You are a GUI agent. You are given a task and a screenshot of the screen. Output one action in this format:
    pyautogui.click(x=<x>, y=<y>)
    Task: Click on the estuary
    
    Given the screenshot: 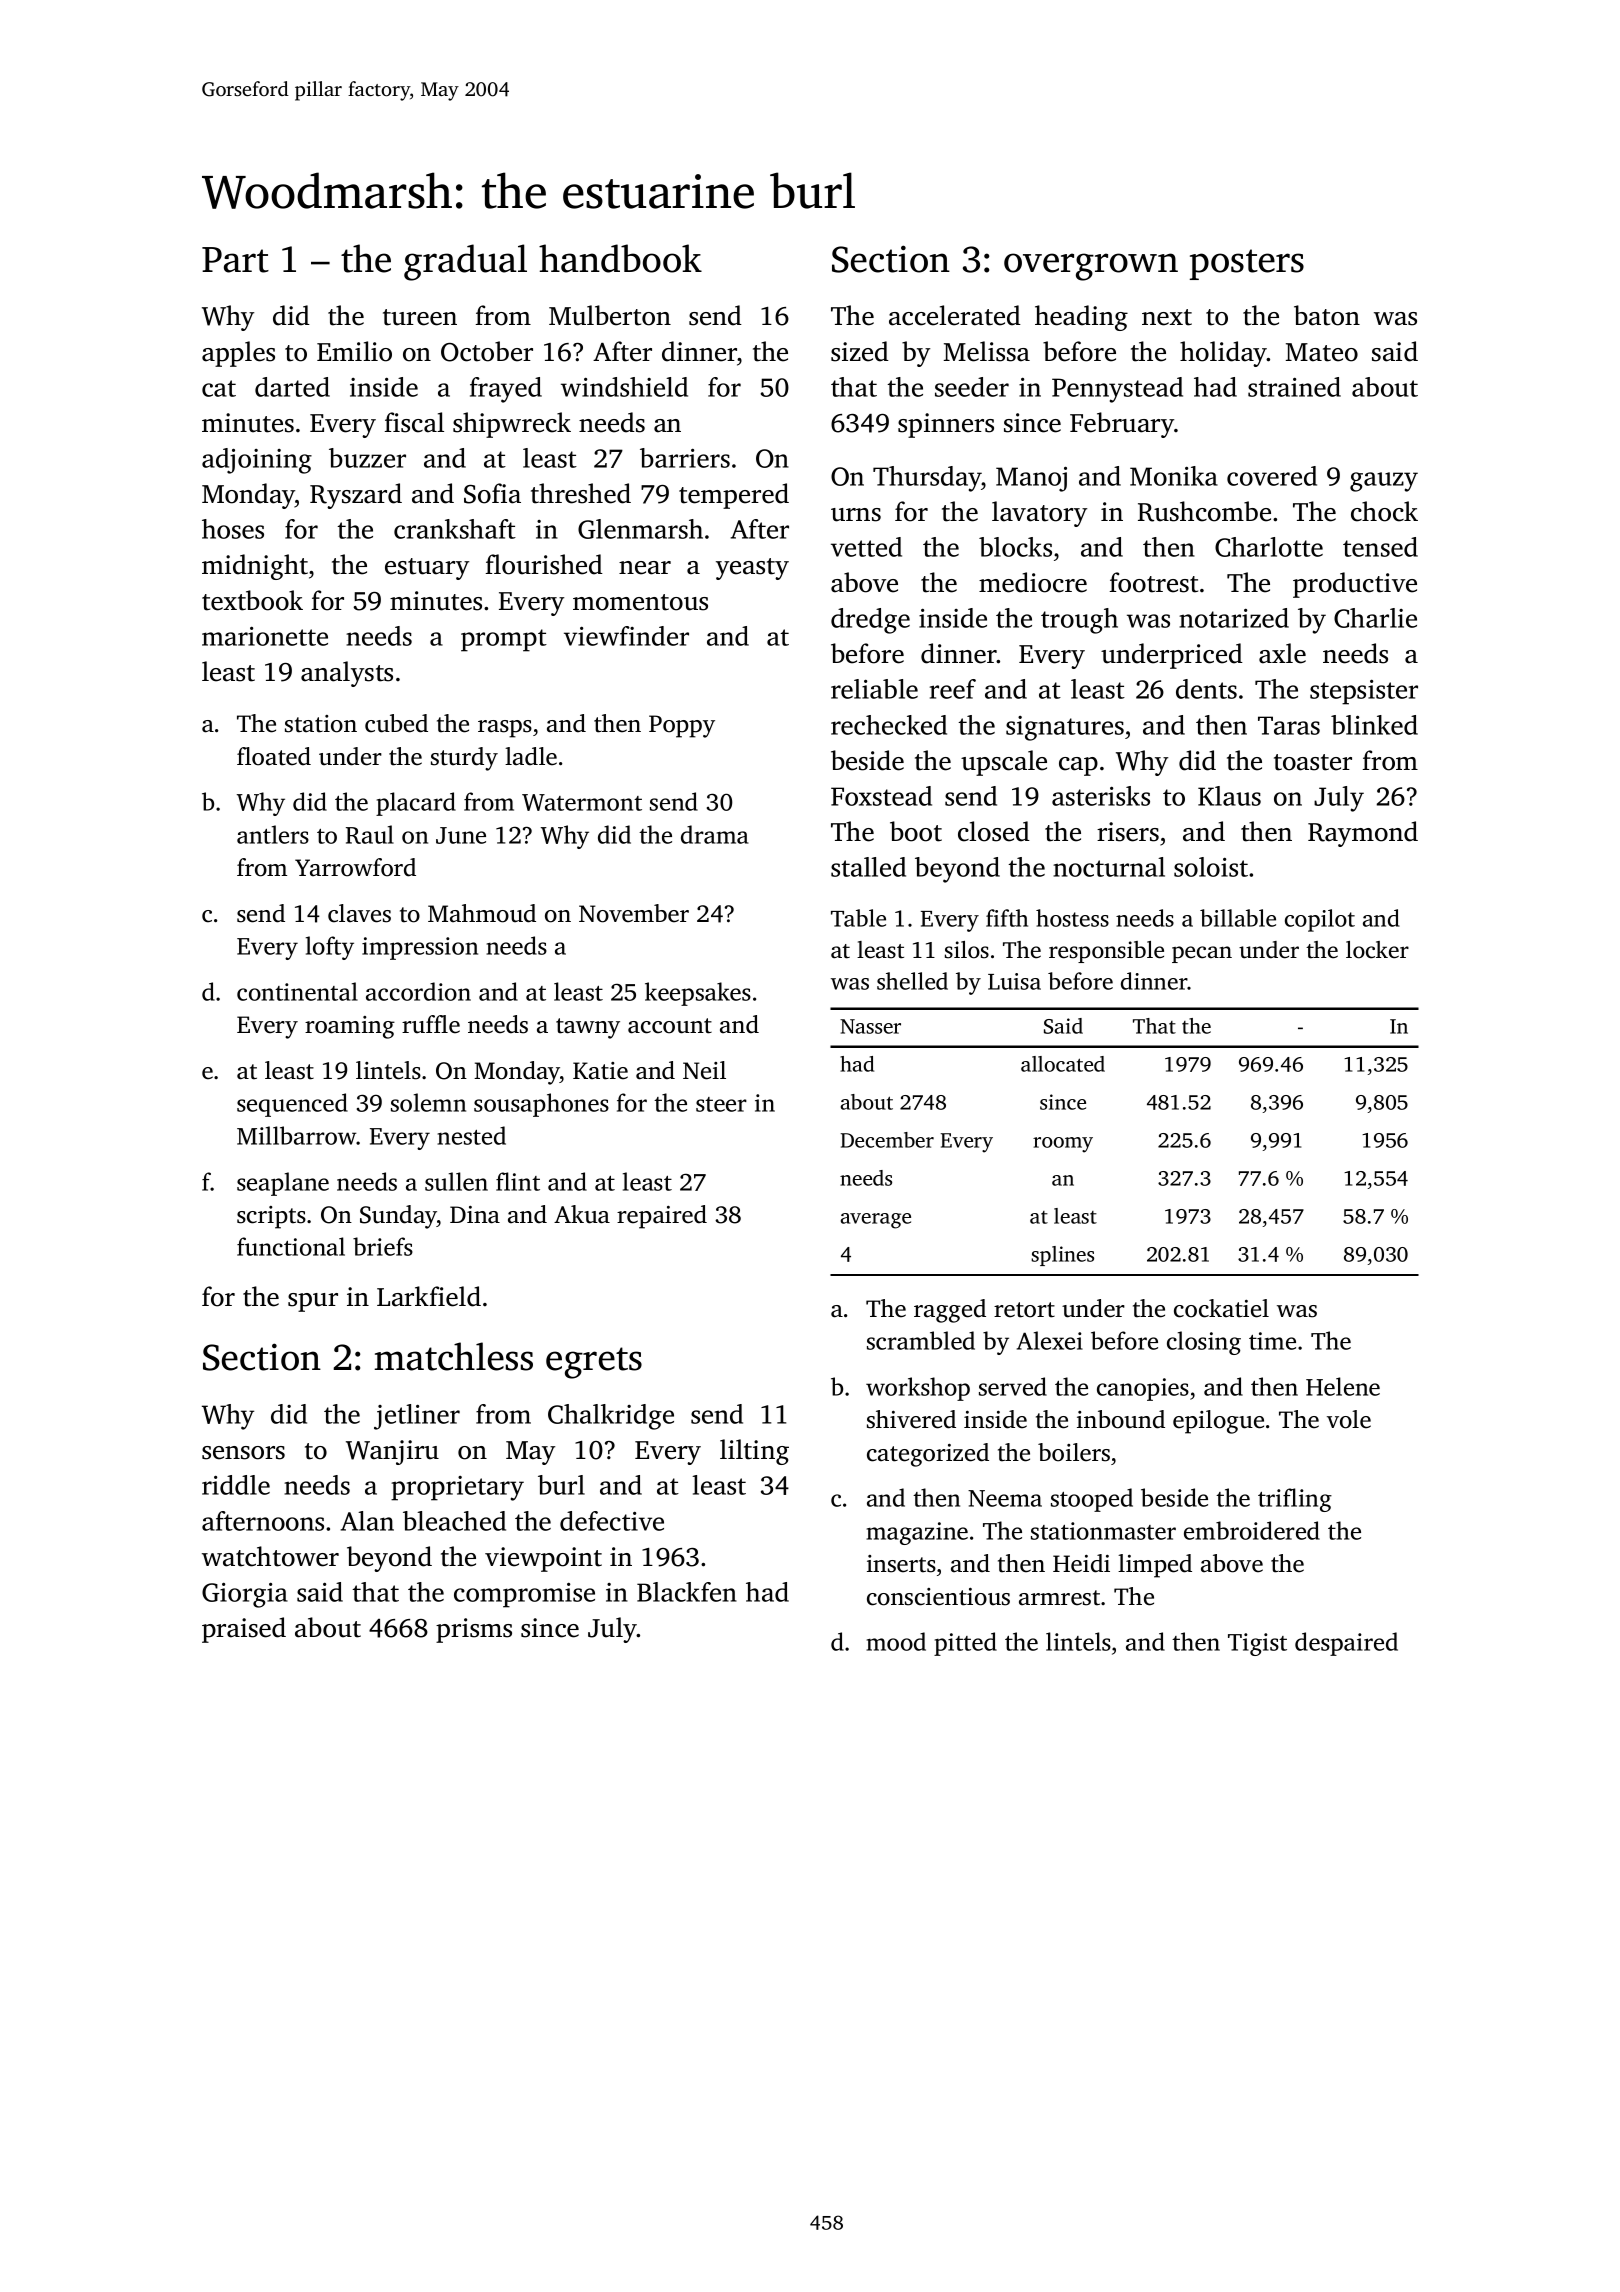 What is the action you would take?
    pyautogui.click(x=427, y=569)
